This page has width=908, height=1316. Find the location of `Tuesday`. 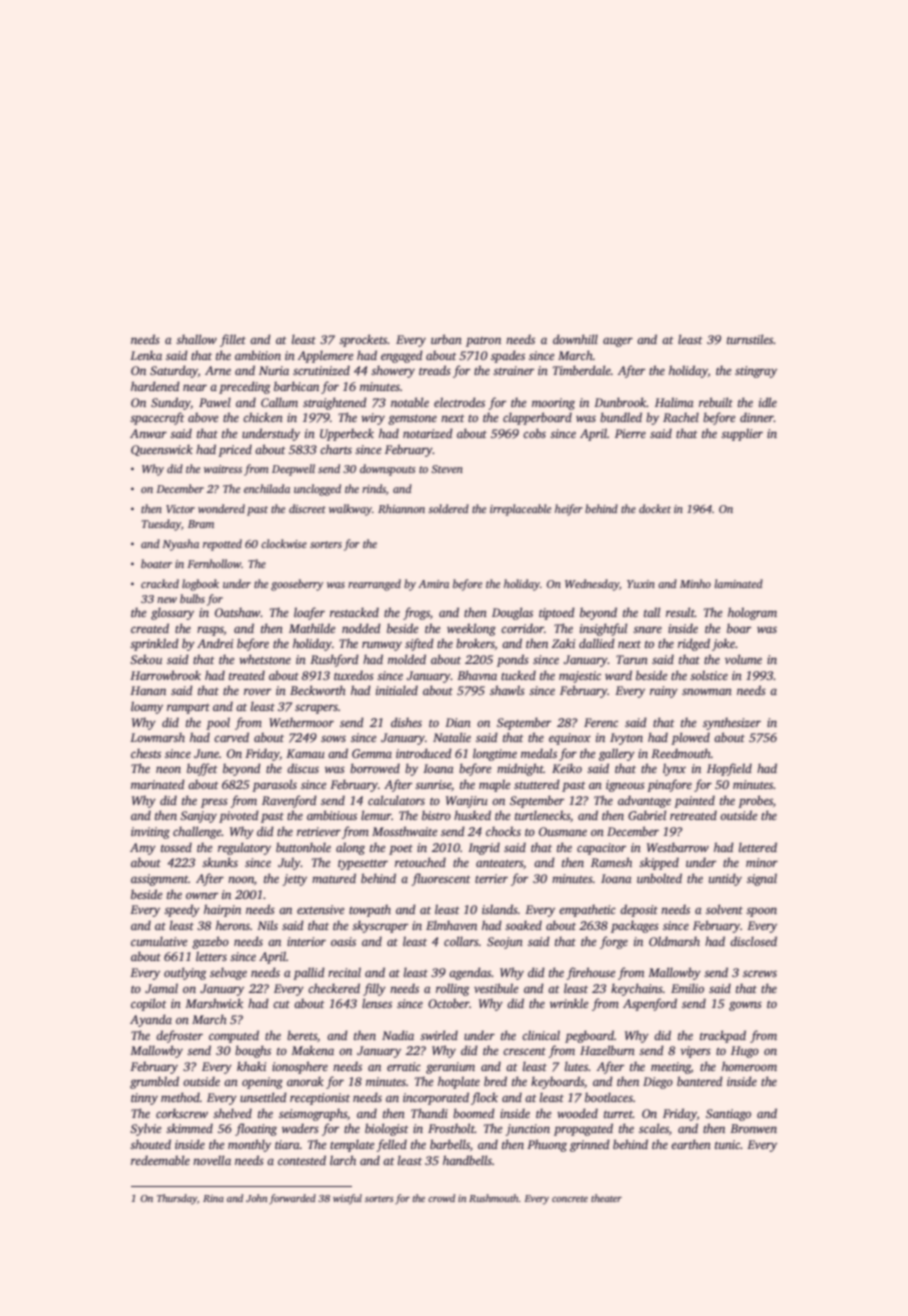

Tuesday is located at coordinates (161, 525).
